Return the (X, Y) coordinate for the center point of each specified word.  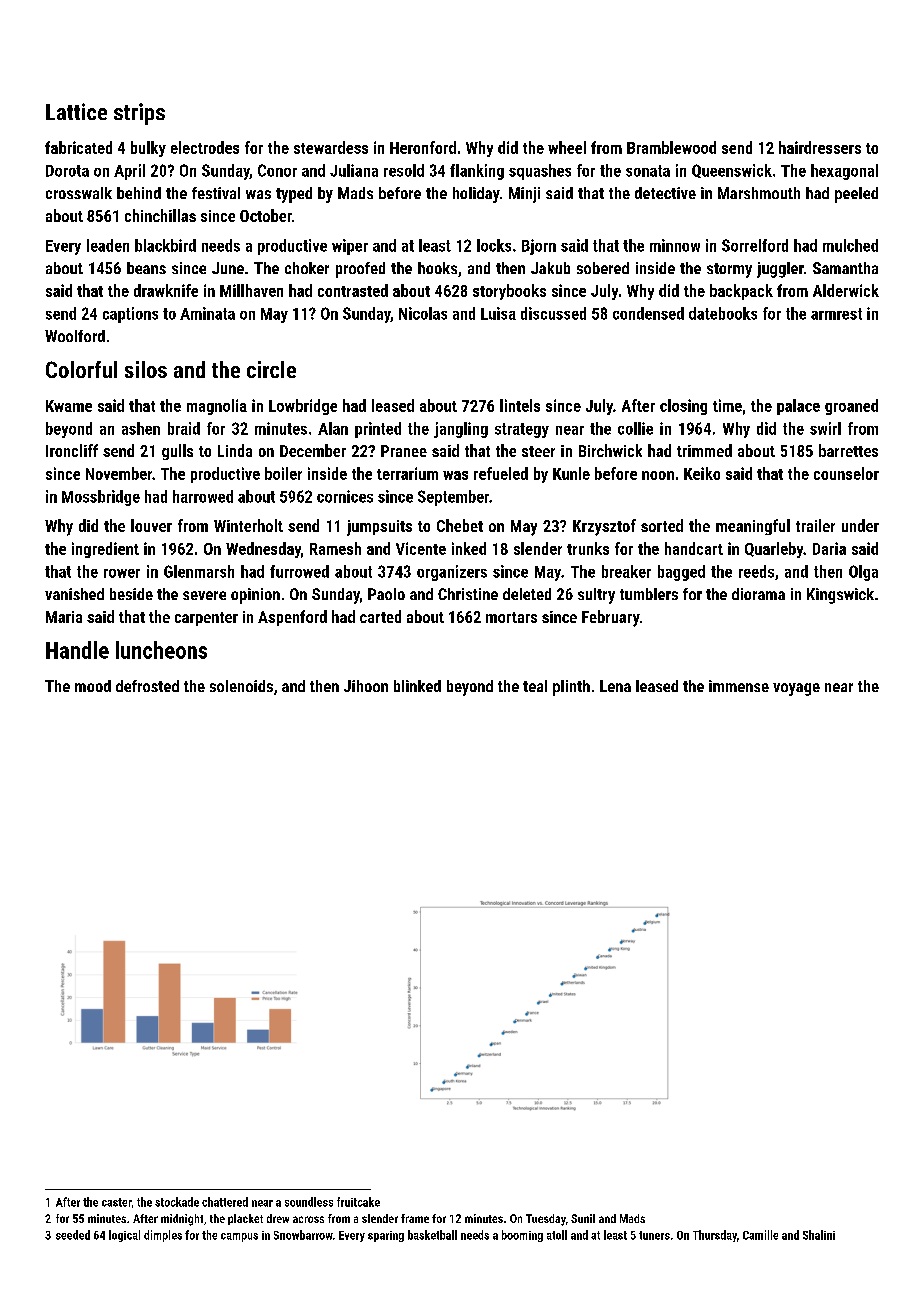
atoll (557, 1235)
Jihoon (366, 686)
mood (93, 686)
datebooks (723, 313)
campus (239, 1237)
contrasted (353, 290)
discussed (553, 313)
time (727, 405)
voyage (796, 689)
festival (216, 193)
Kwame (69, 406)
